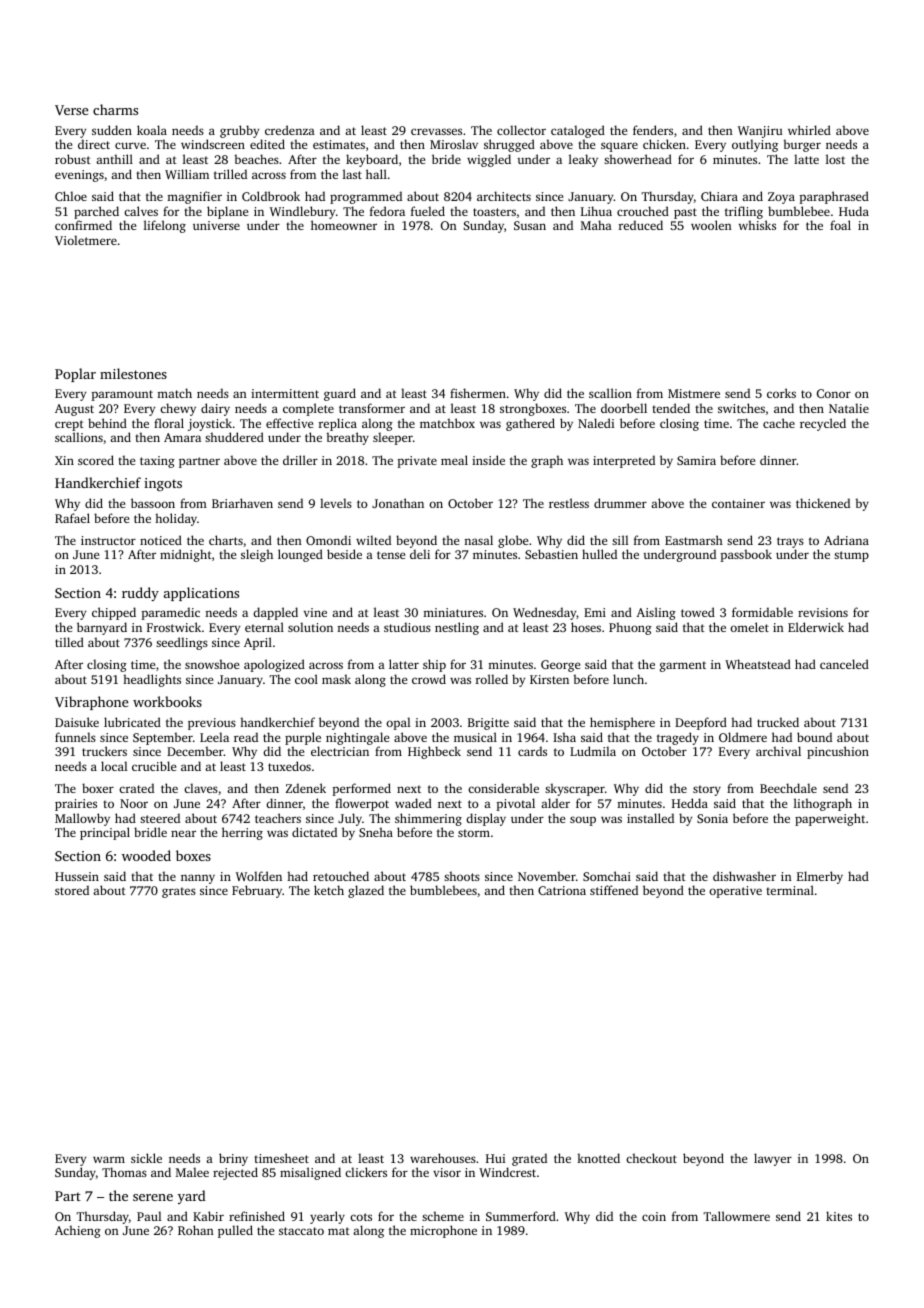  What do you see at coordinates (366, 1172) in the screenshot?
I see `clickers` at bounding box center [366, 1172].
